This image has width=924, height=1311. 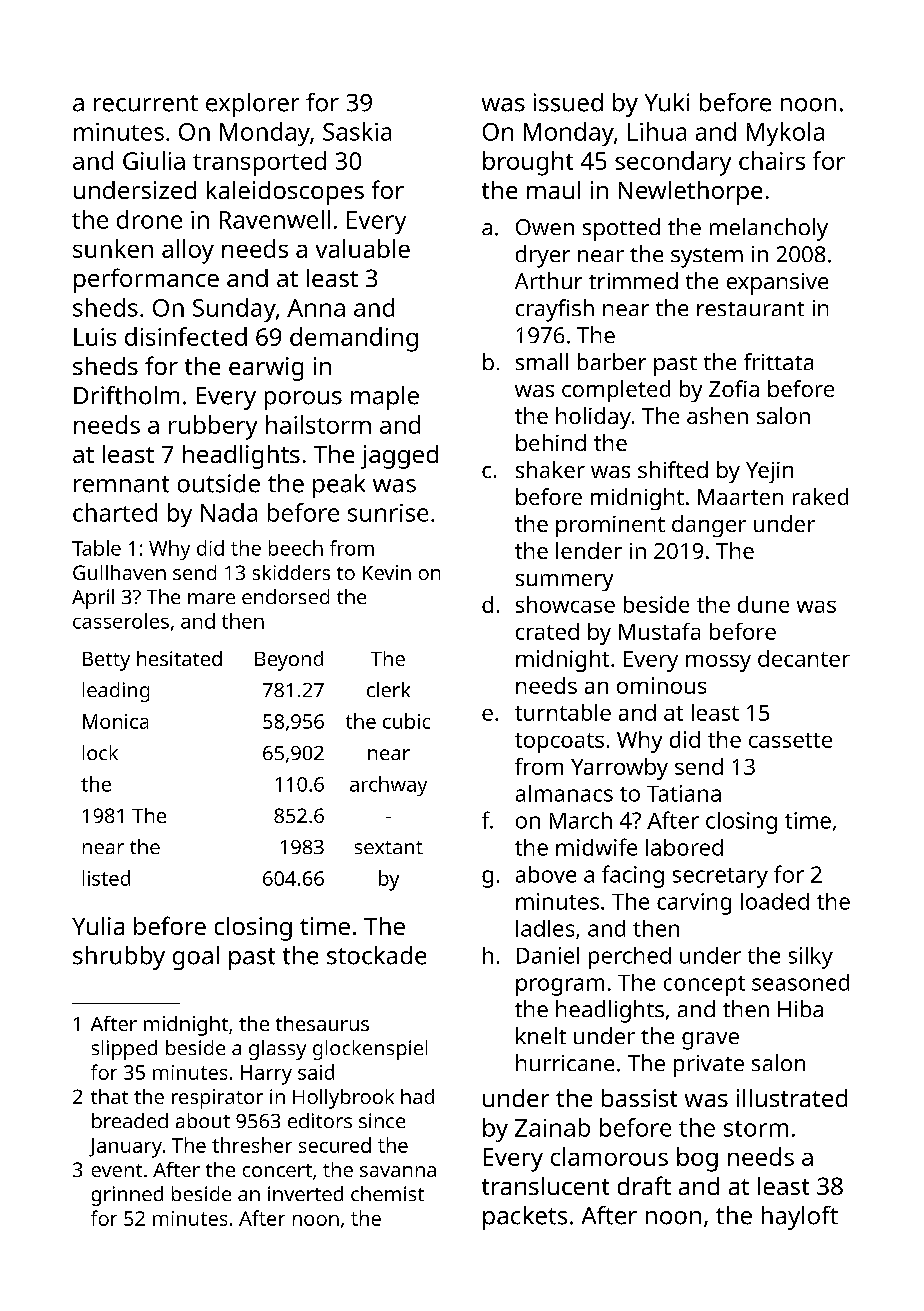 What do you see at coordinates (115, 512) in the image?
I see `charted` at bounding box center [115, 512].
